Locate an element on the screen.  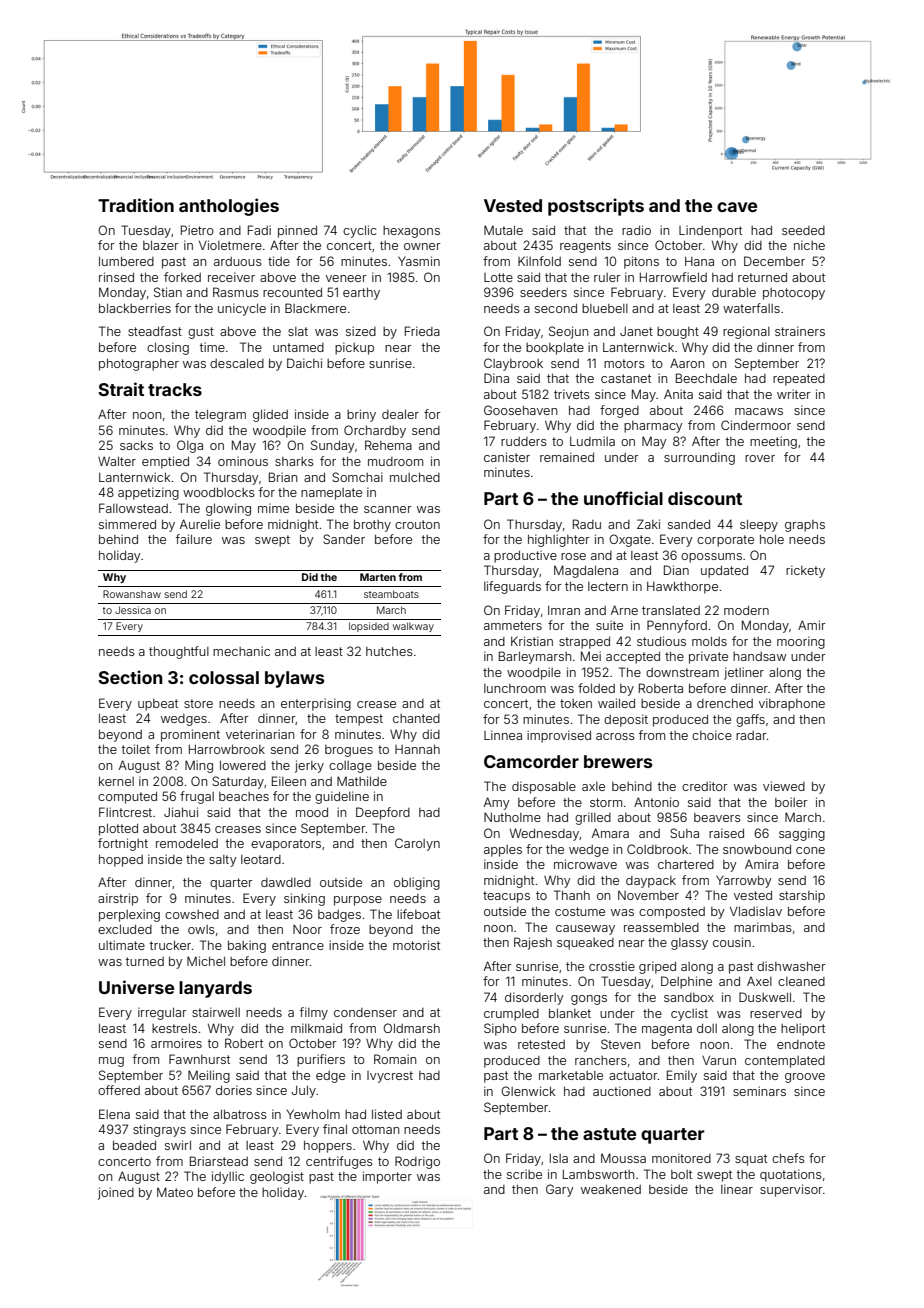
Walter is located at coordinates (117, 461).
